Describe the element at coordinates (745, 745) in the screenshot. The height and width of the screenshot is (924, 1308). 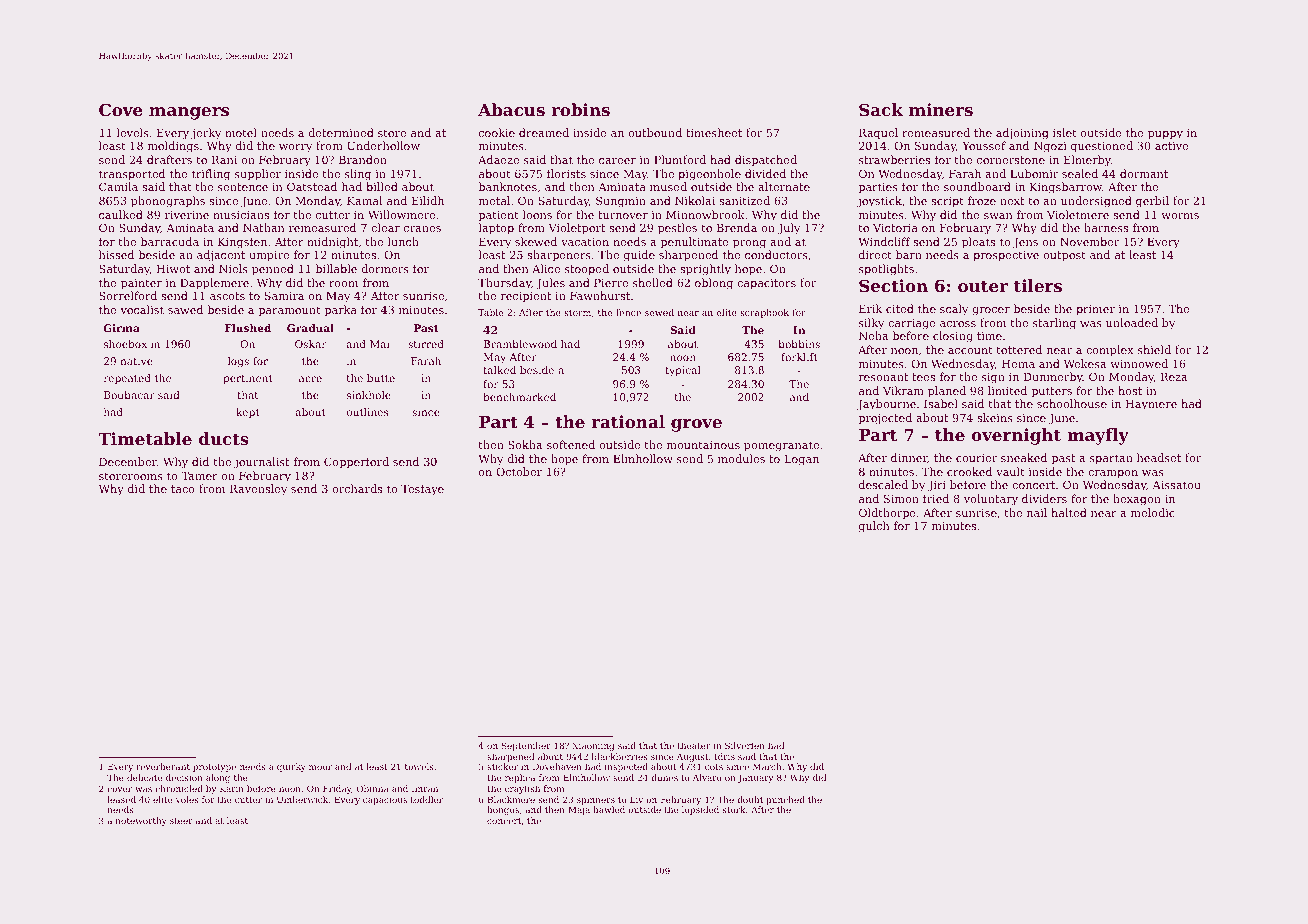
I see `Silverfen` at that location.
